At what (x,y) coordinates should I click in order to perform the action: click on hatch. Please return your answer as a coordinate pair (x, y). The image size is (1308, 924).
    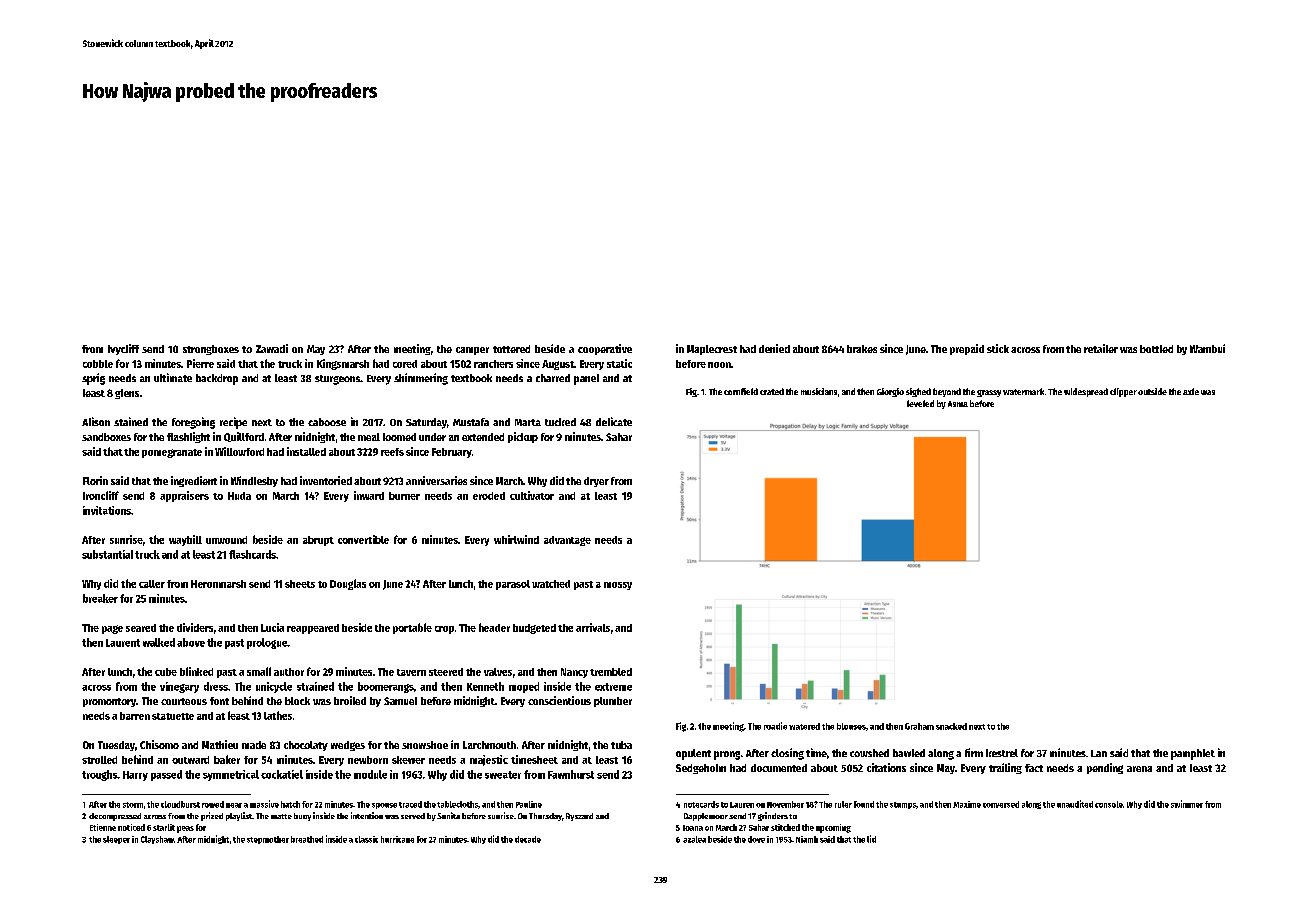
    Looking at the image, I should click on (290, 804).
